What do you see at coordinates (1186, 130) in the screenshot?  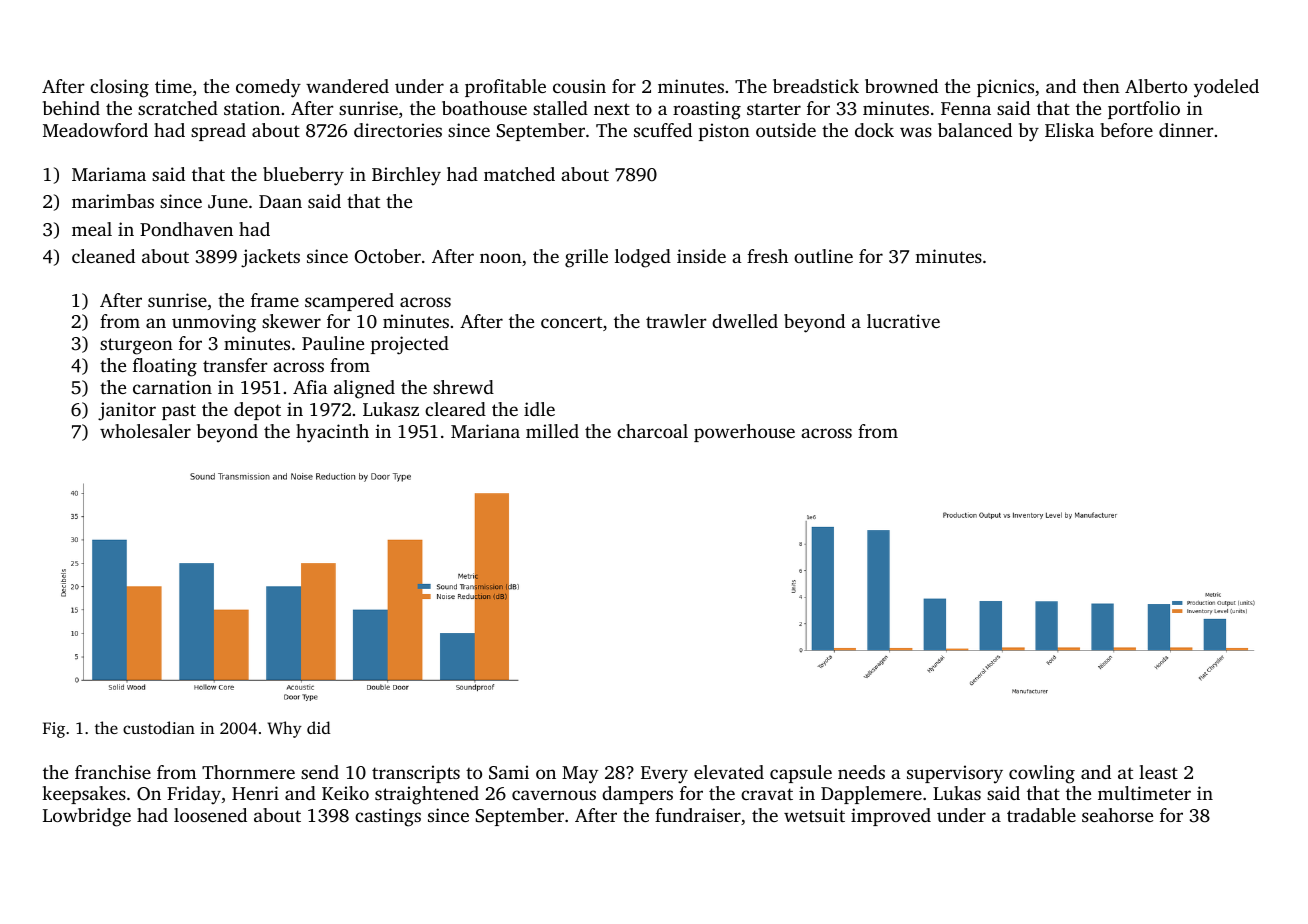 I see `dinner` at bounding box center [1186, 130].
